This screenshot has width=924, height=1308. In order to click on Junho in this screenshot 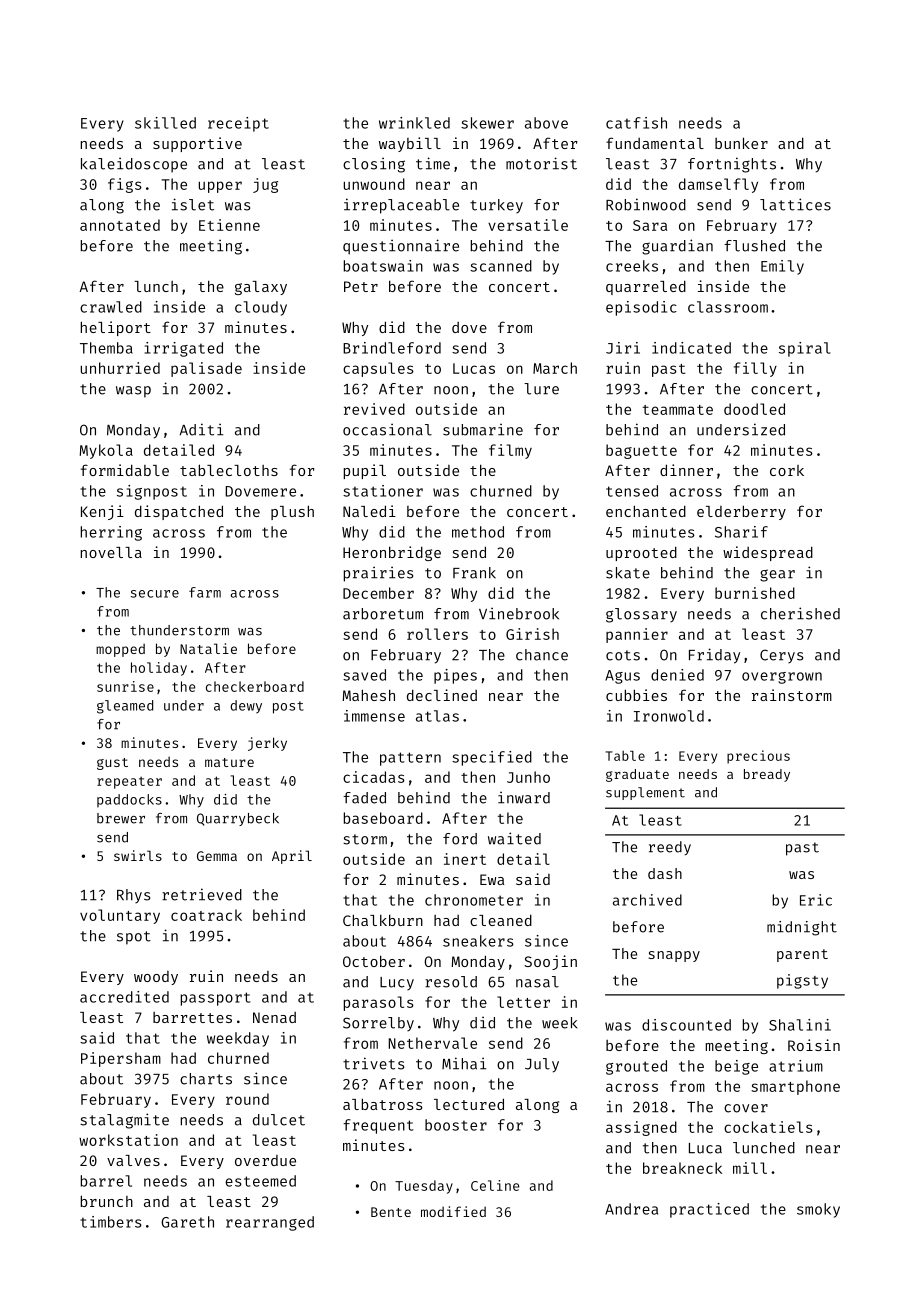, I will do `click(528, 777)`.
